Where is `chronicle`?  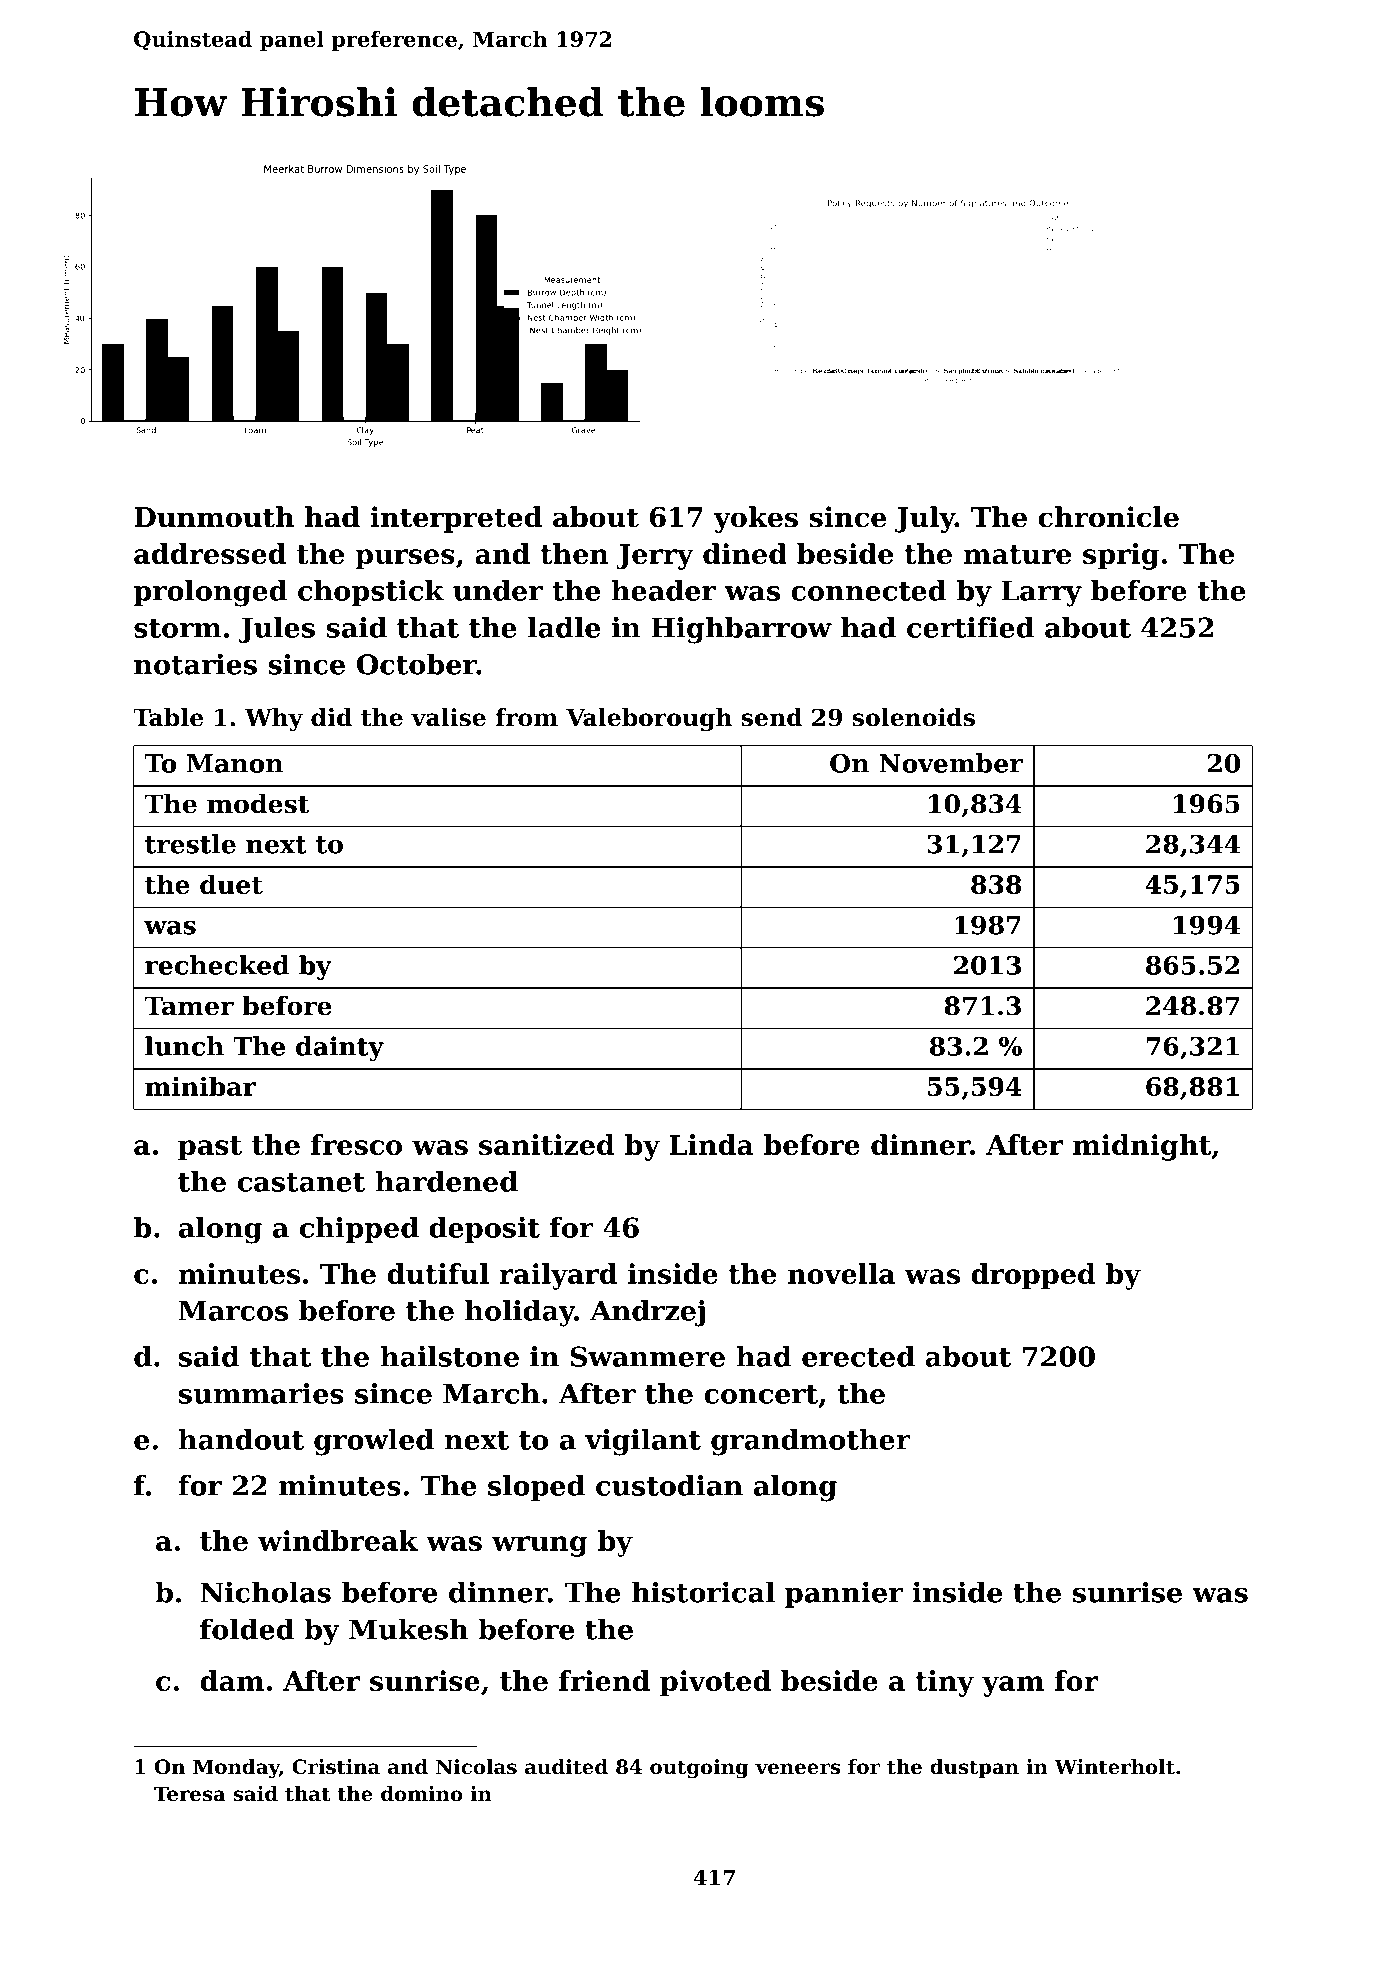
chronicle is located at coordinates (1108, 517).
